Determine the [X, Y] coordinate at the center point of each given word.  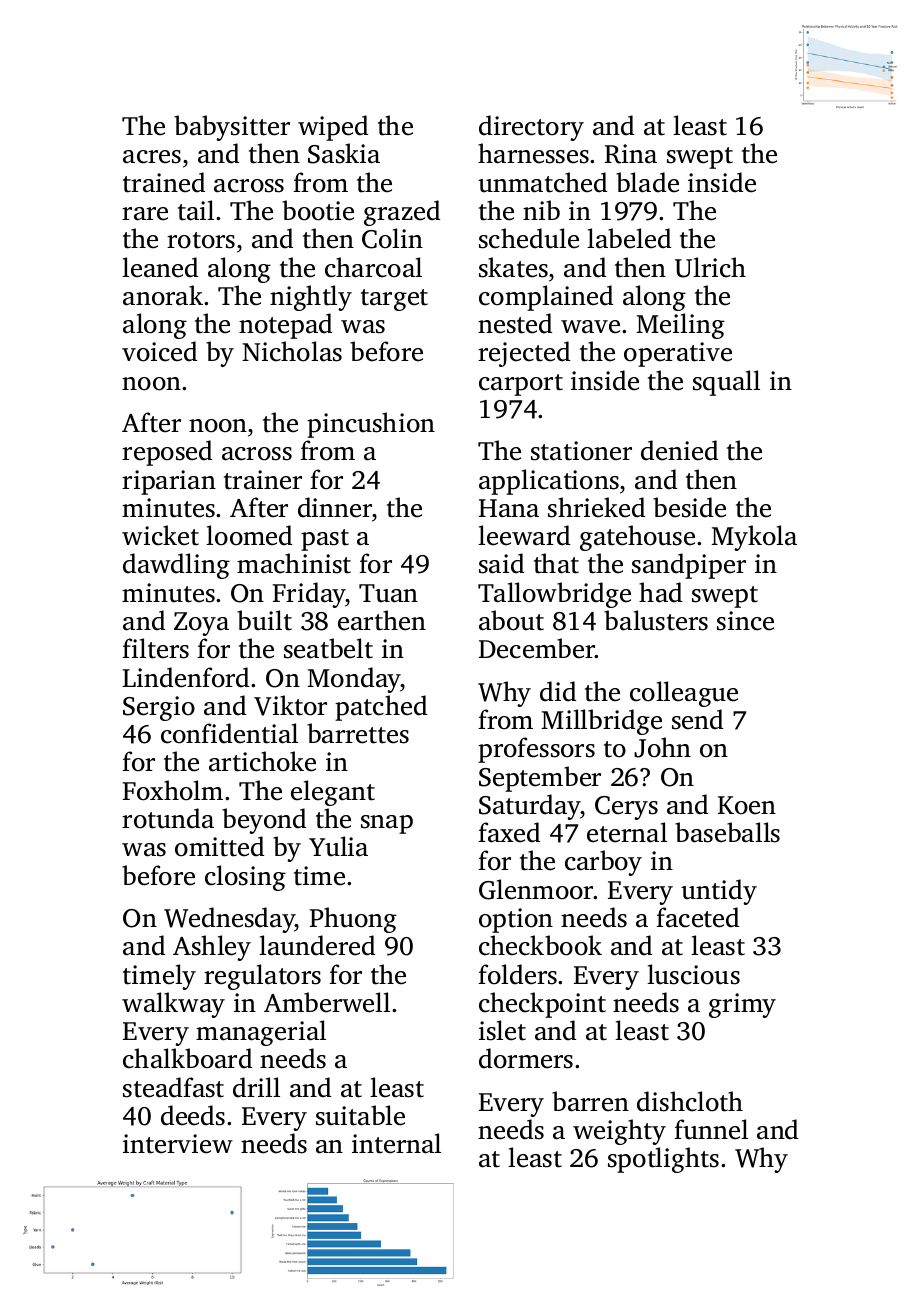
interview [178, 1144]
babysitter [232, 128]
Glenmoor [536, 889]
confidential [229, 733]
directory [531, 128]
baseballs [727, 832]
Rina [631, 154]
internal [396, 1143]
